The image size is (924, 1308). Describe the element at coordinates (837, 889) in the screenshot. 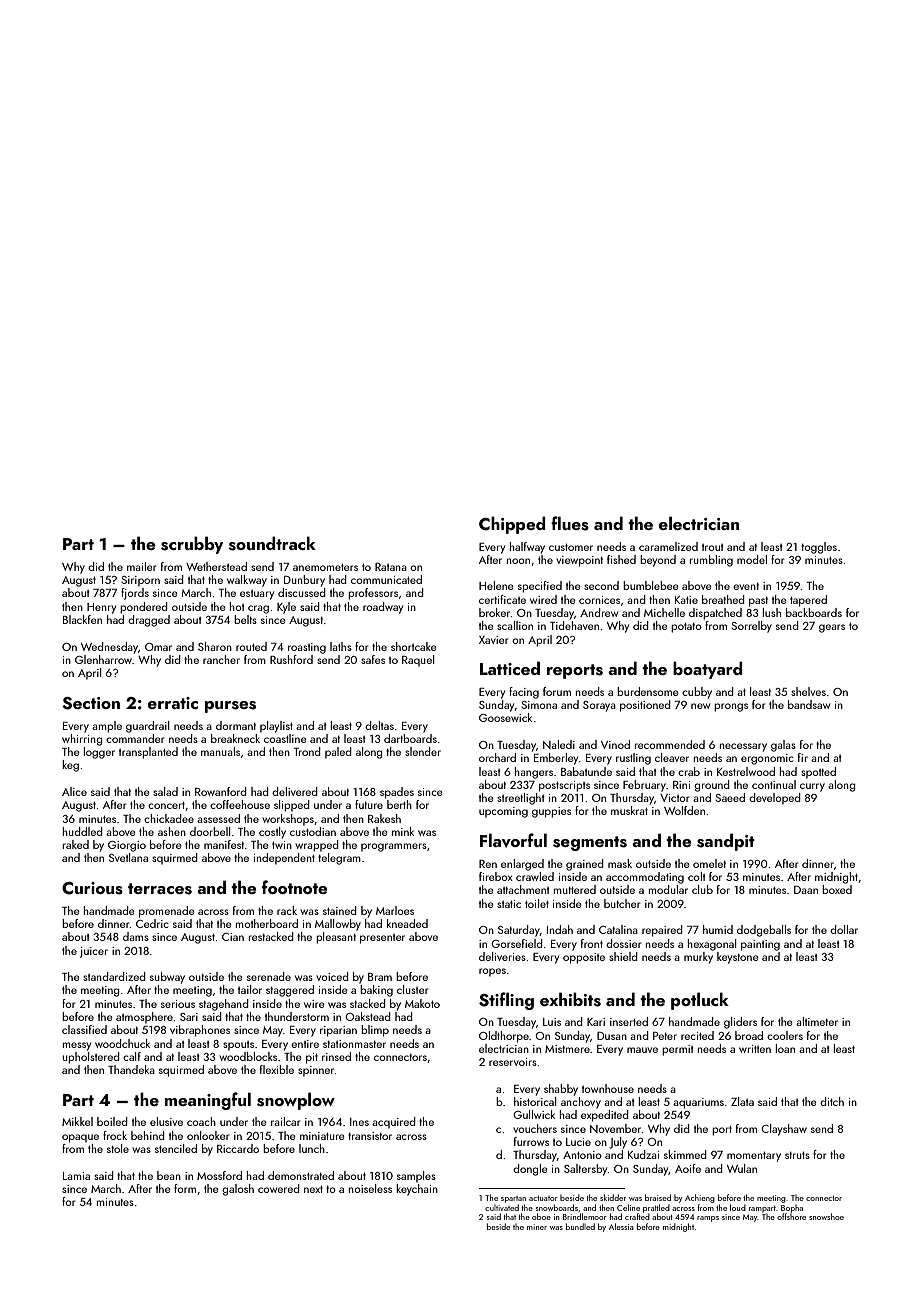

I see `boxed` at that location.
